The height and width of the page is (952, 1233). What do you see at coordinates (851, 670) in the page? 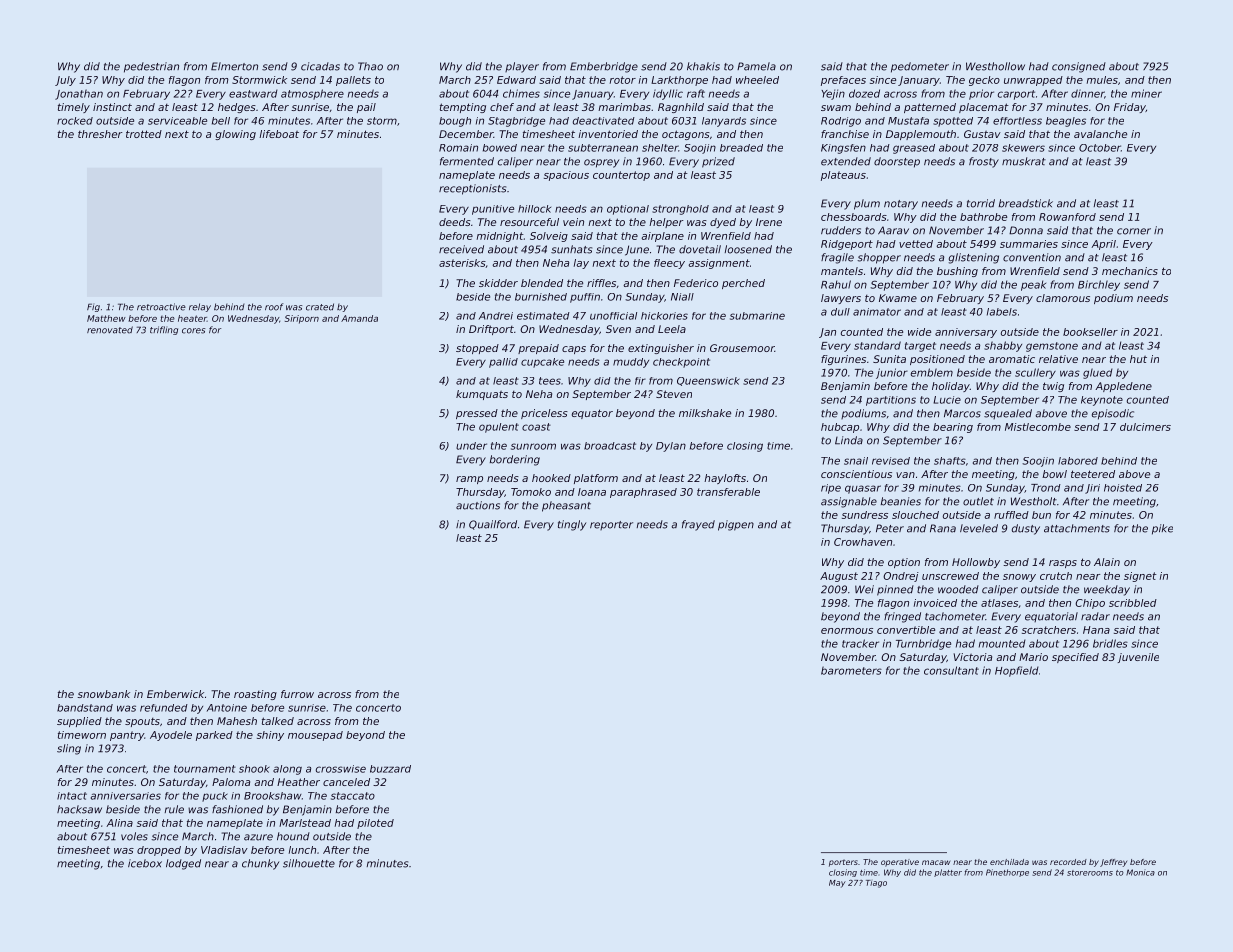
I see `barometers` at bounding box center [851, 670].
